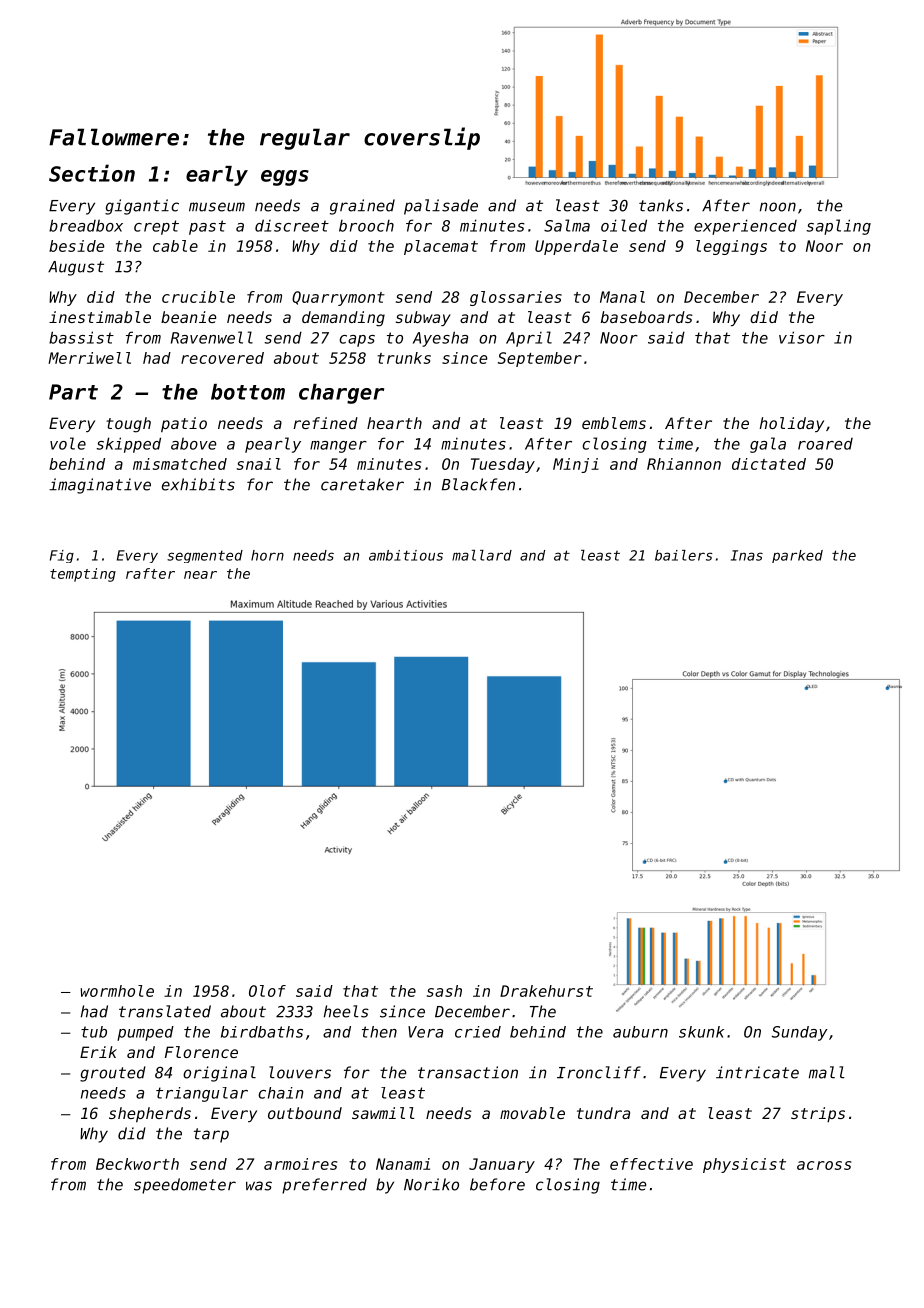  Describe the element at coordinates (468, 1072) in the screenshot. I see `transaction` at that location.
